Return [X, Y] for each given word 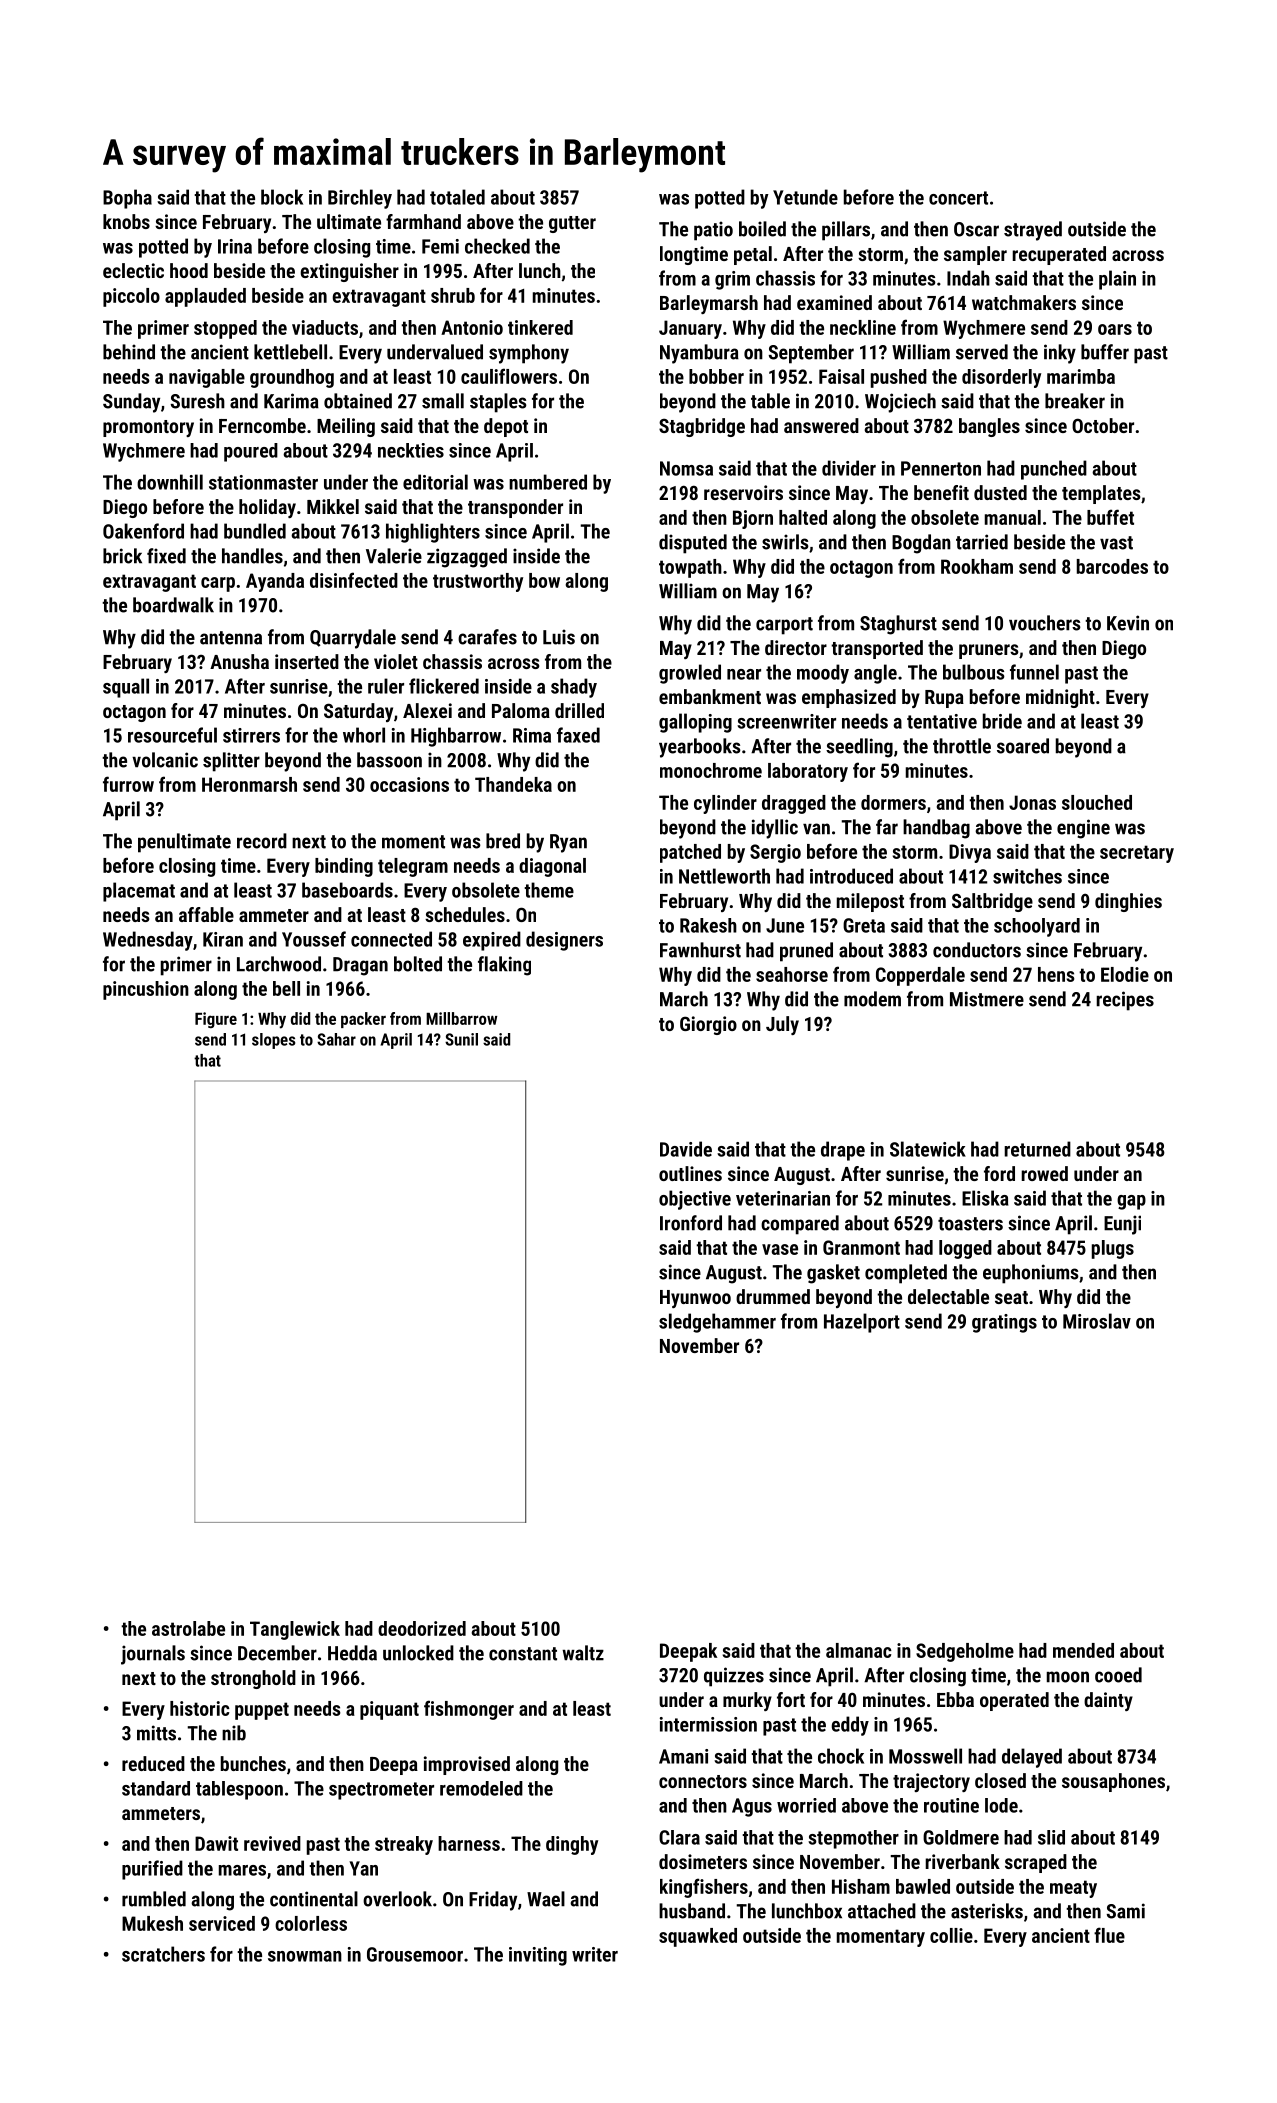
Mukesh [152, 1923]
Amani [683, 1756]
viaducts [325, 327]
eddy [850, 1726]
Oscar [976, 229]
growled [690, 674]
